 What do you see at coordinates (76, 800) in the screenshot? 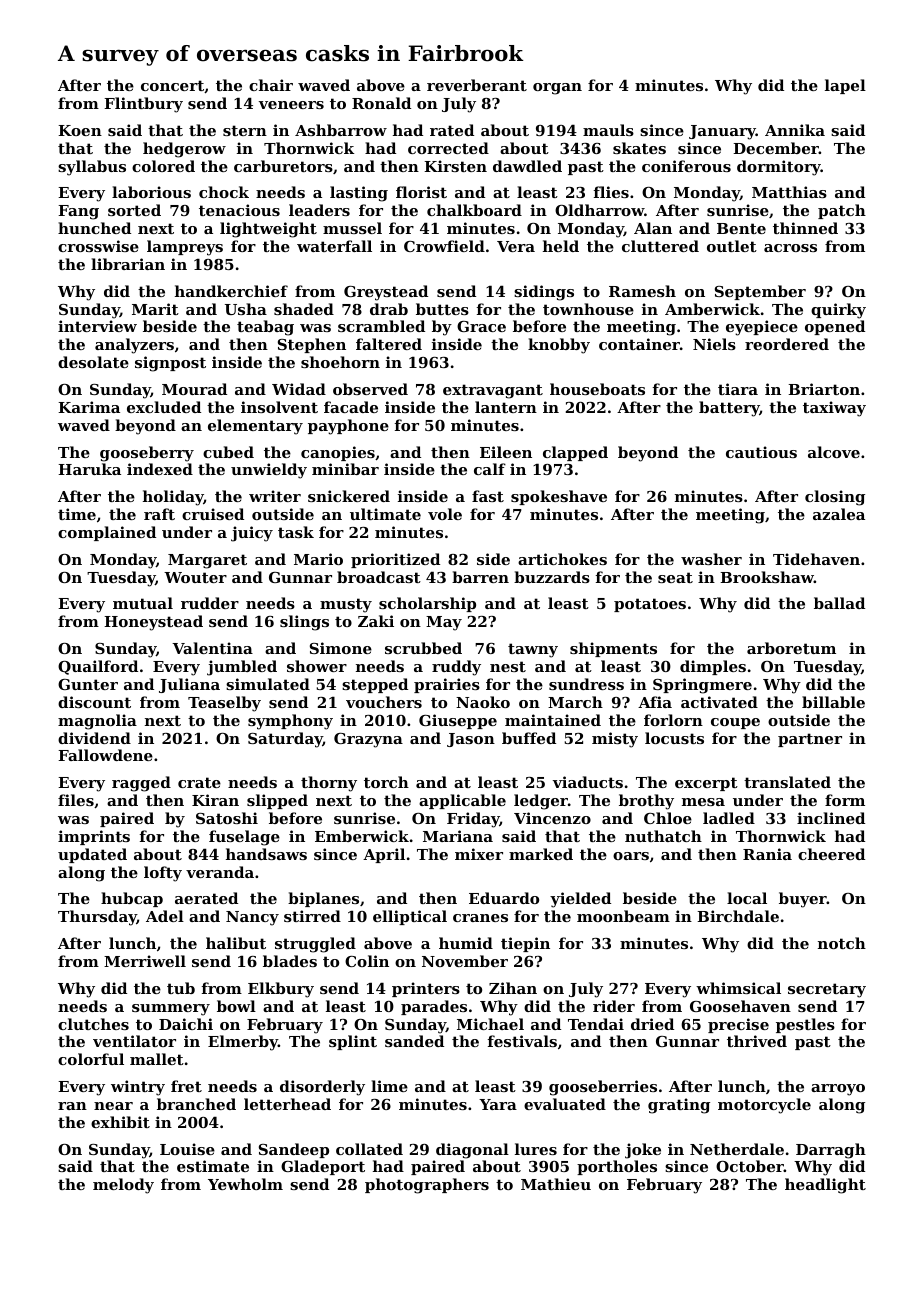
I see `files` at bounding box center [76, 800].
